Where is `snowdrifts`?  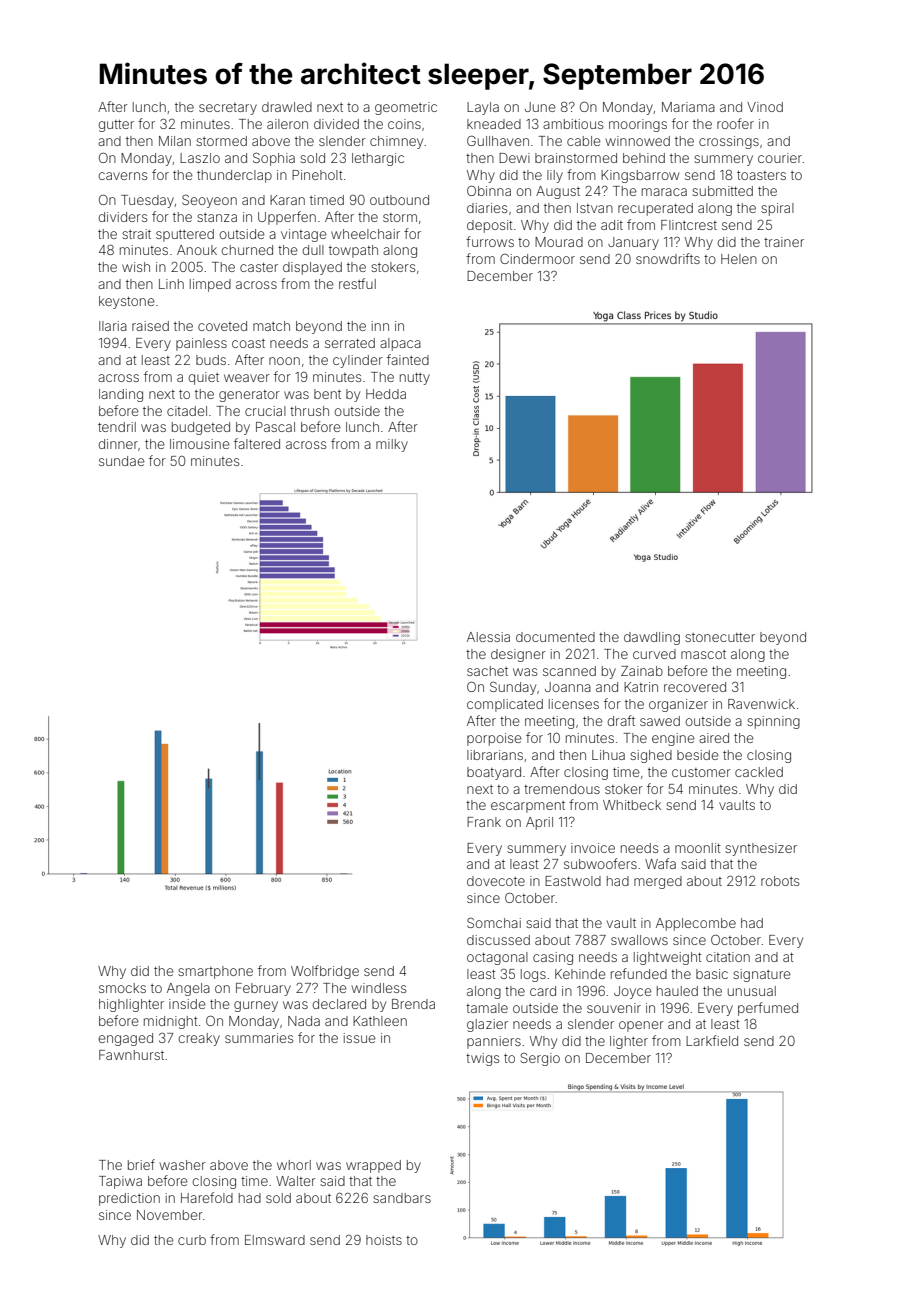 snowdrifts is located at coordinates (668, 258).
